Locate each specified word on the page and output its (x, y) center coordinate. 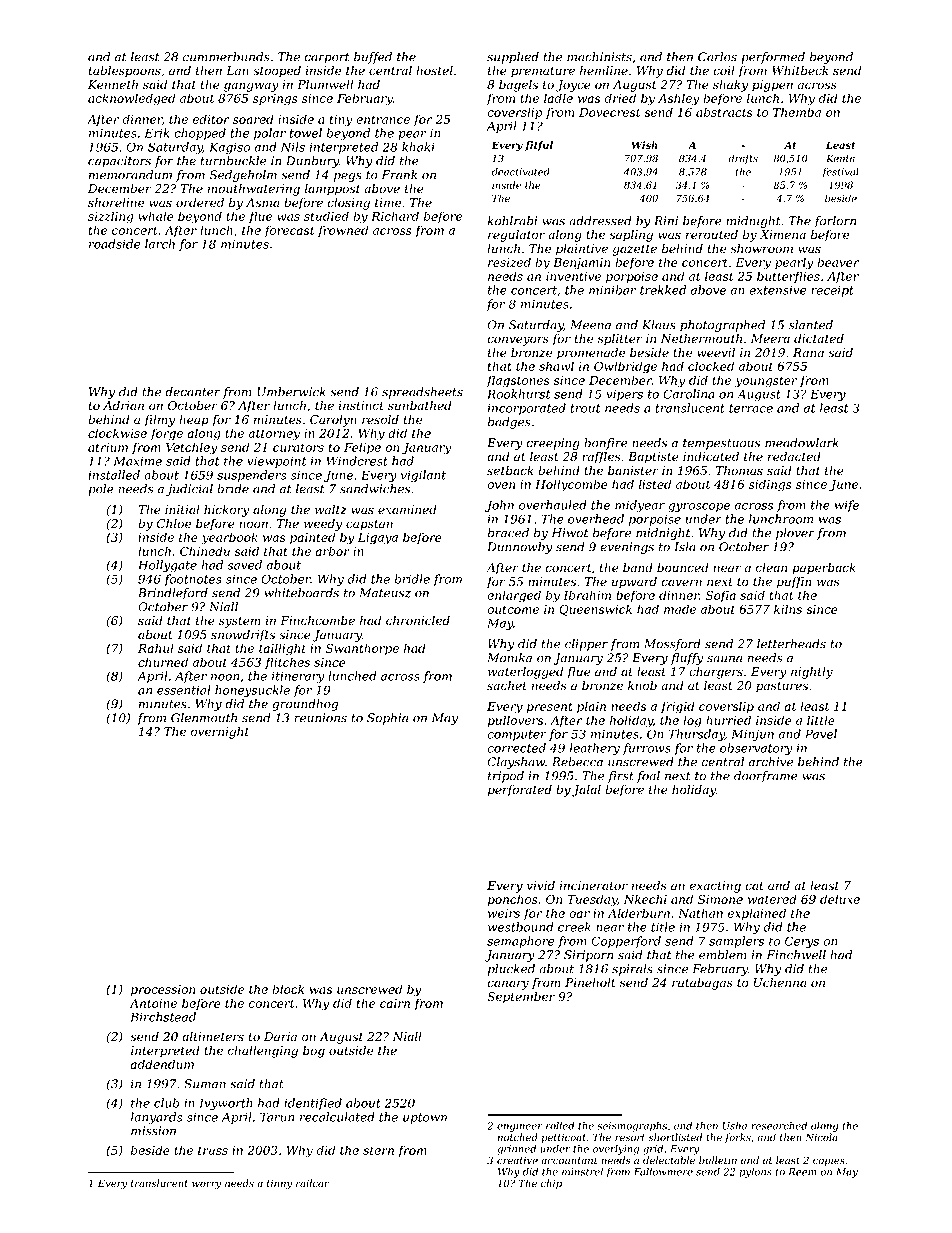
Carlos (717, 57)
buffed (373, 58)
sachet (507, 686)
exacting (715, 887)
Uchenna (780, 982)
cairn (395, 1003)
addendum (162, 1064)
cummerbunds (226, 57)
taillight (282, 649)
